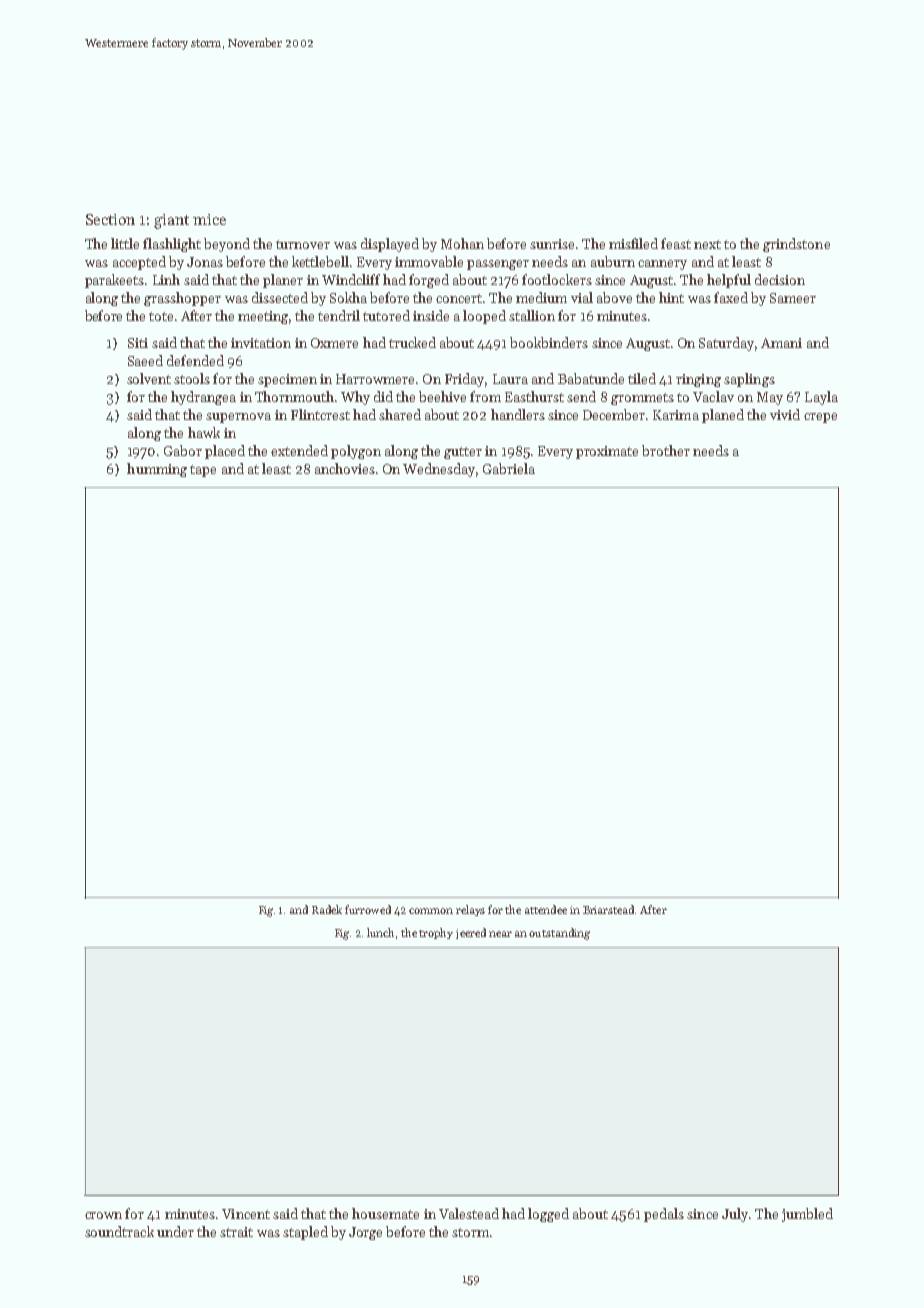 Image resolution: width=924 pixels, height=1308 pixels. Describe the element at coordinates (390, 245) in the image. I see `displayed` at that location.
